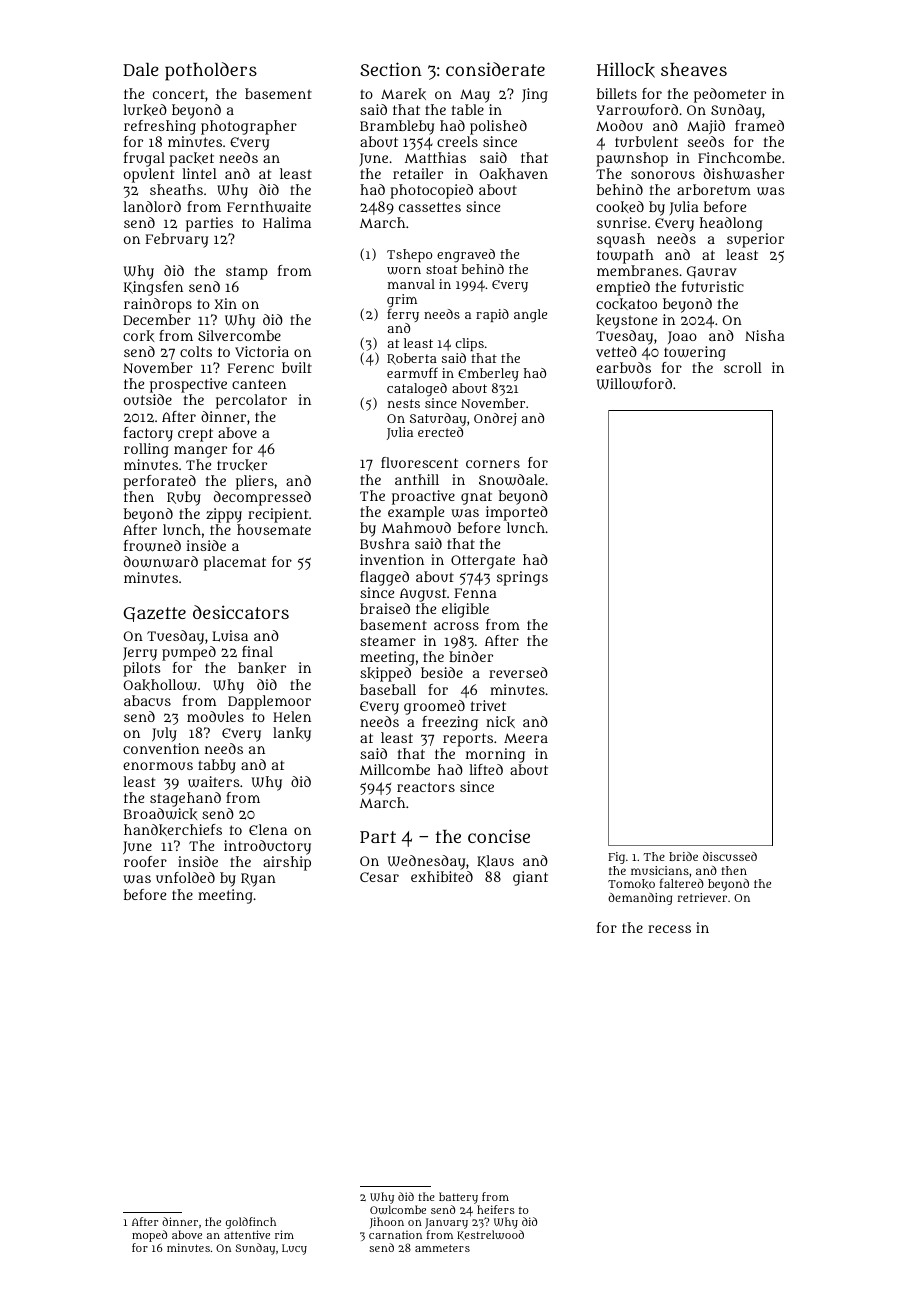 Image resolution: width=908 pixels, height=1316 pixels. What do you see at coordinates (251, 401) in the image?
I see `percolator` at bounding box center [251, 401].
